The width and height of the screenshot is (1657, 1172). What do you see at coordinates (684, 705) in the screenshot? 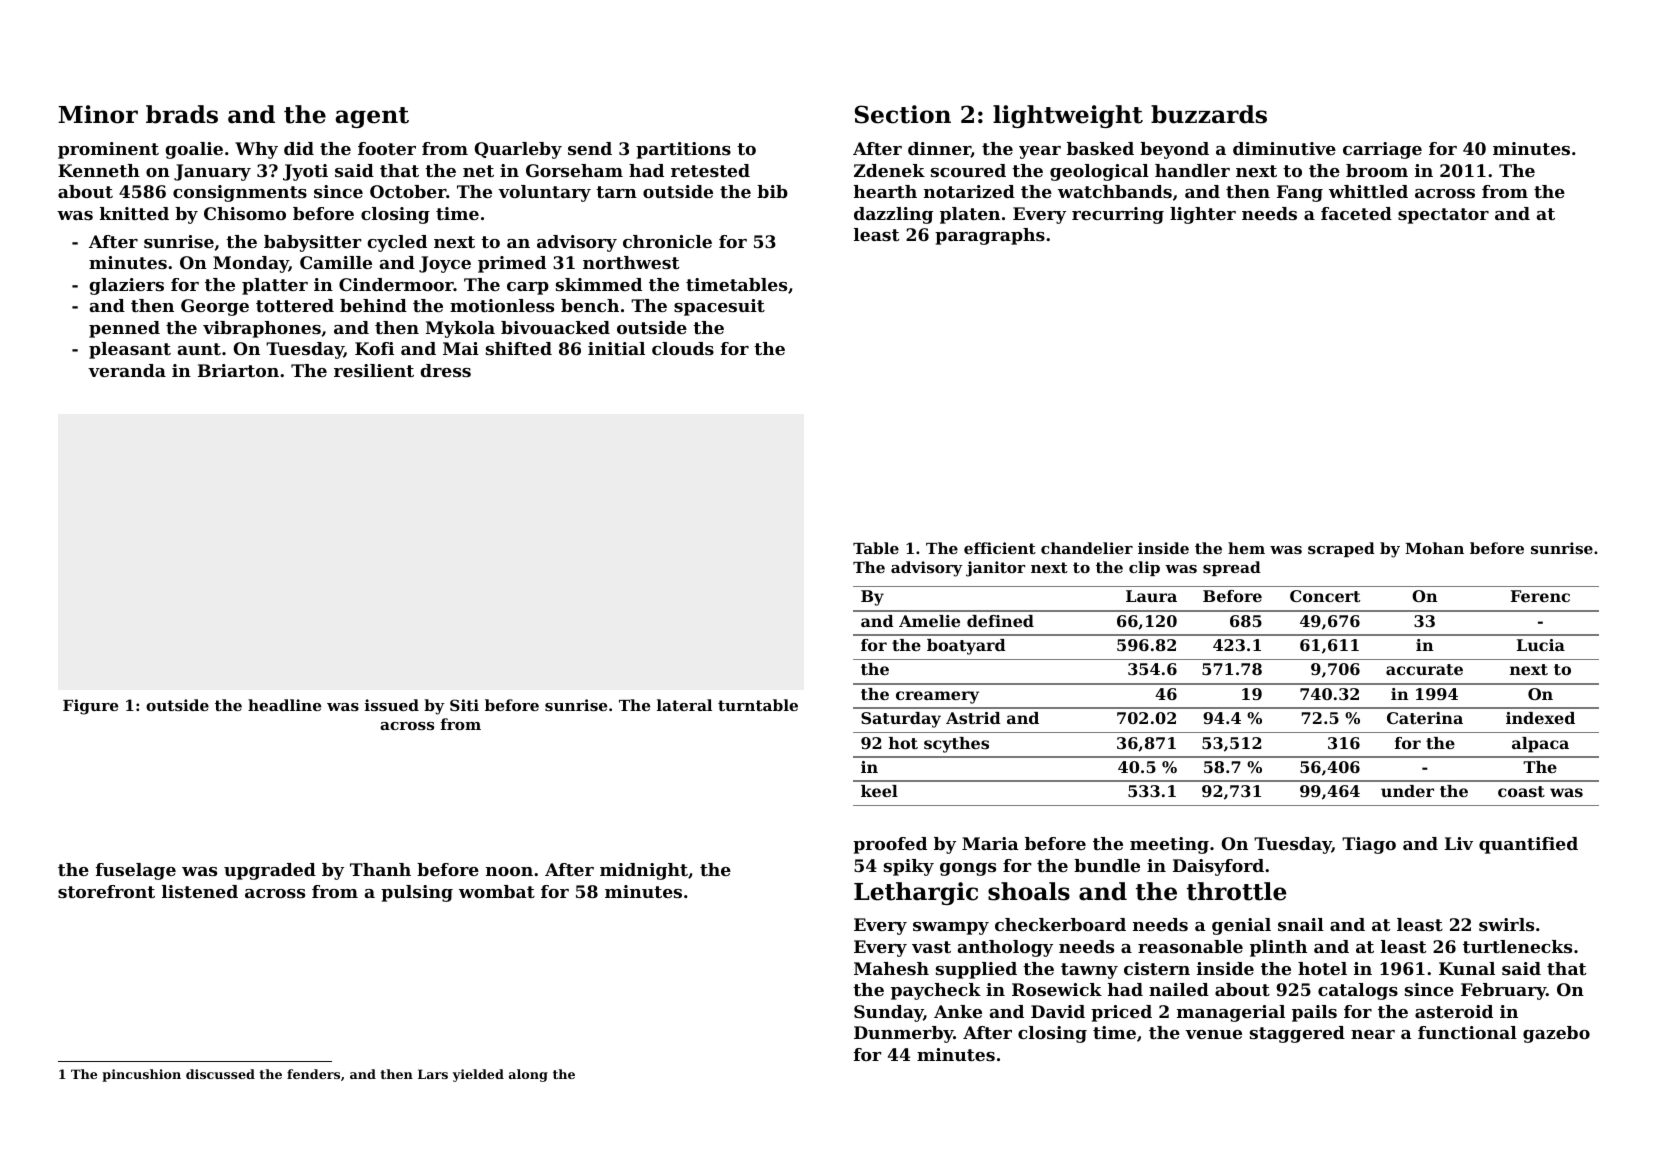
I see `lateral` at bounding box center [684, 705].
